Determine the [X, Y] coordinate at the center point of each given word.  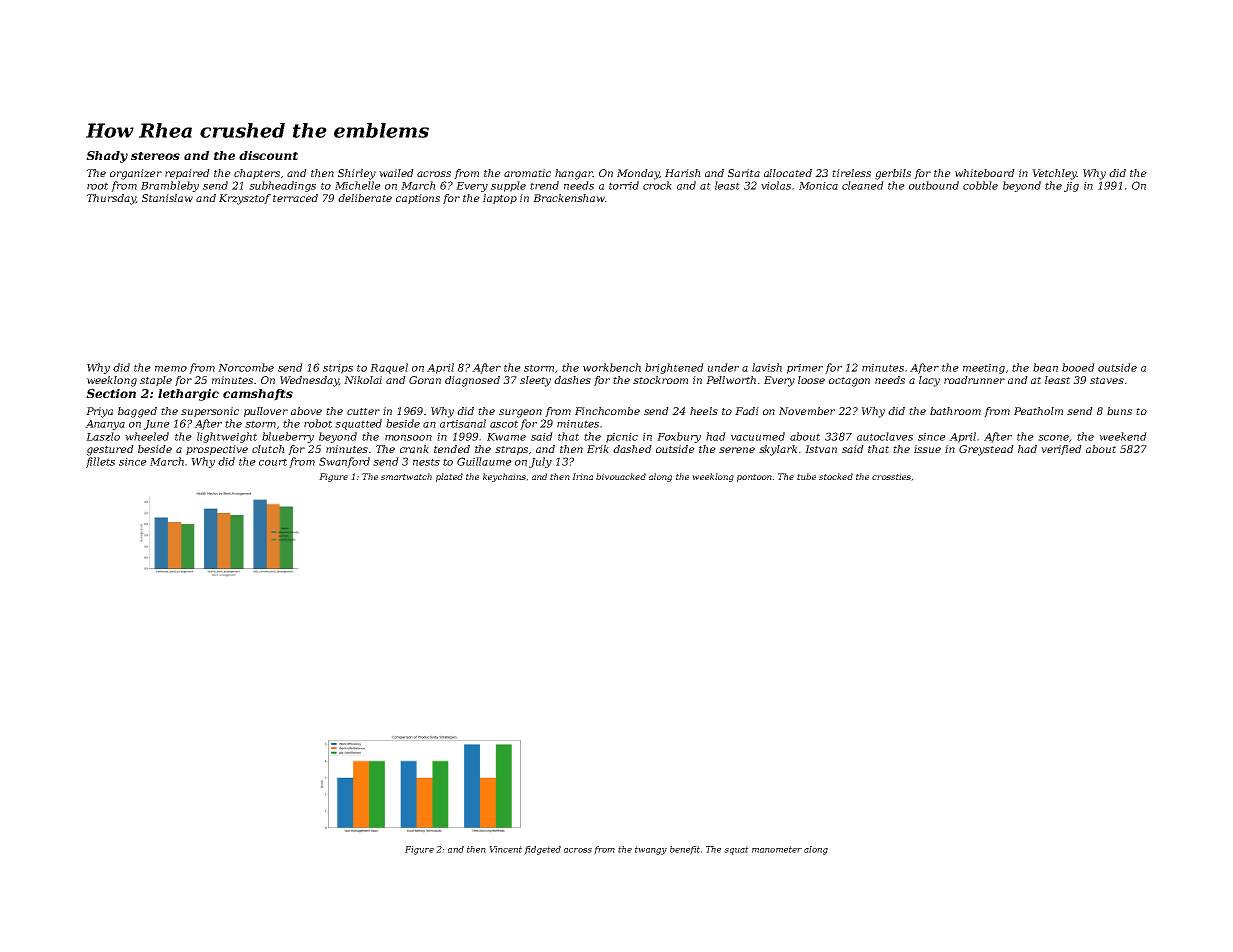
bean [1045, 367]
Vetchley [1054, 174]
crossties [891, 476]
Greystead [986, 450]
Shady [107, 157]
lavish [767, 367]
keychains [504, 477]
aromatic [527, 173]
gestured [110, 450]
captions [418, 199]
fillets [100, 462]
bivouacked [621, 476]
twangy [651, 850]
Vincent [505, 849]
